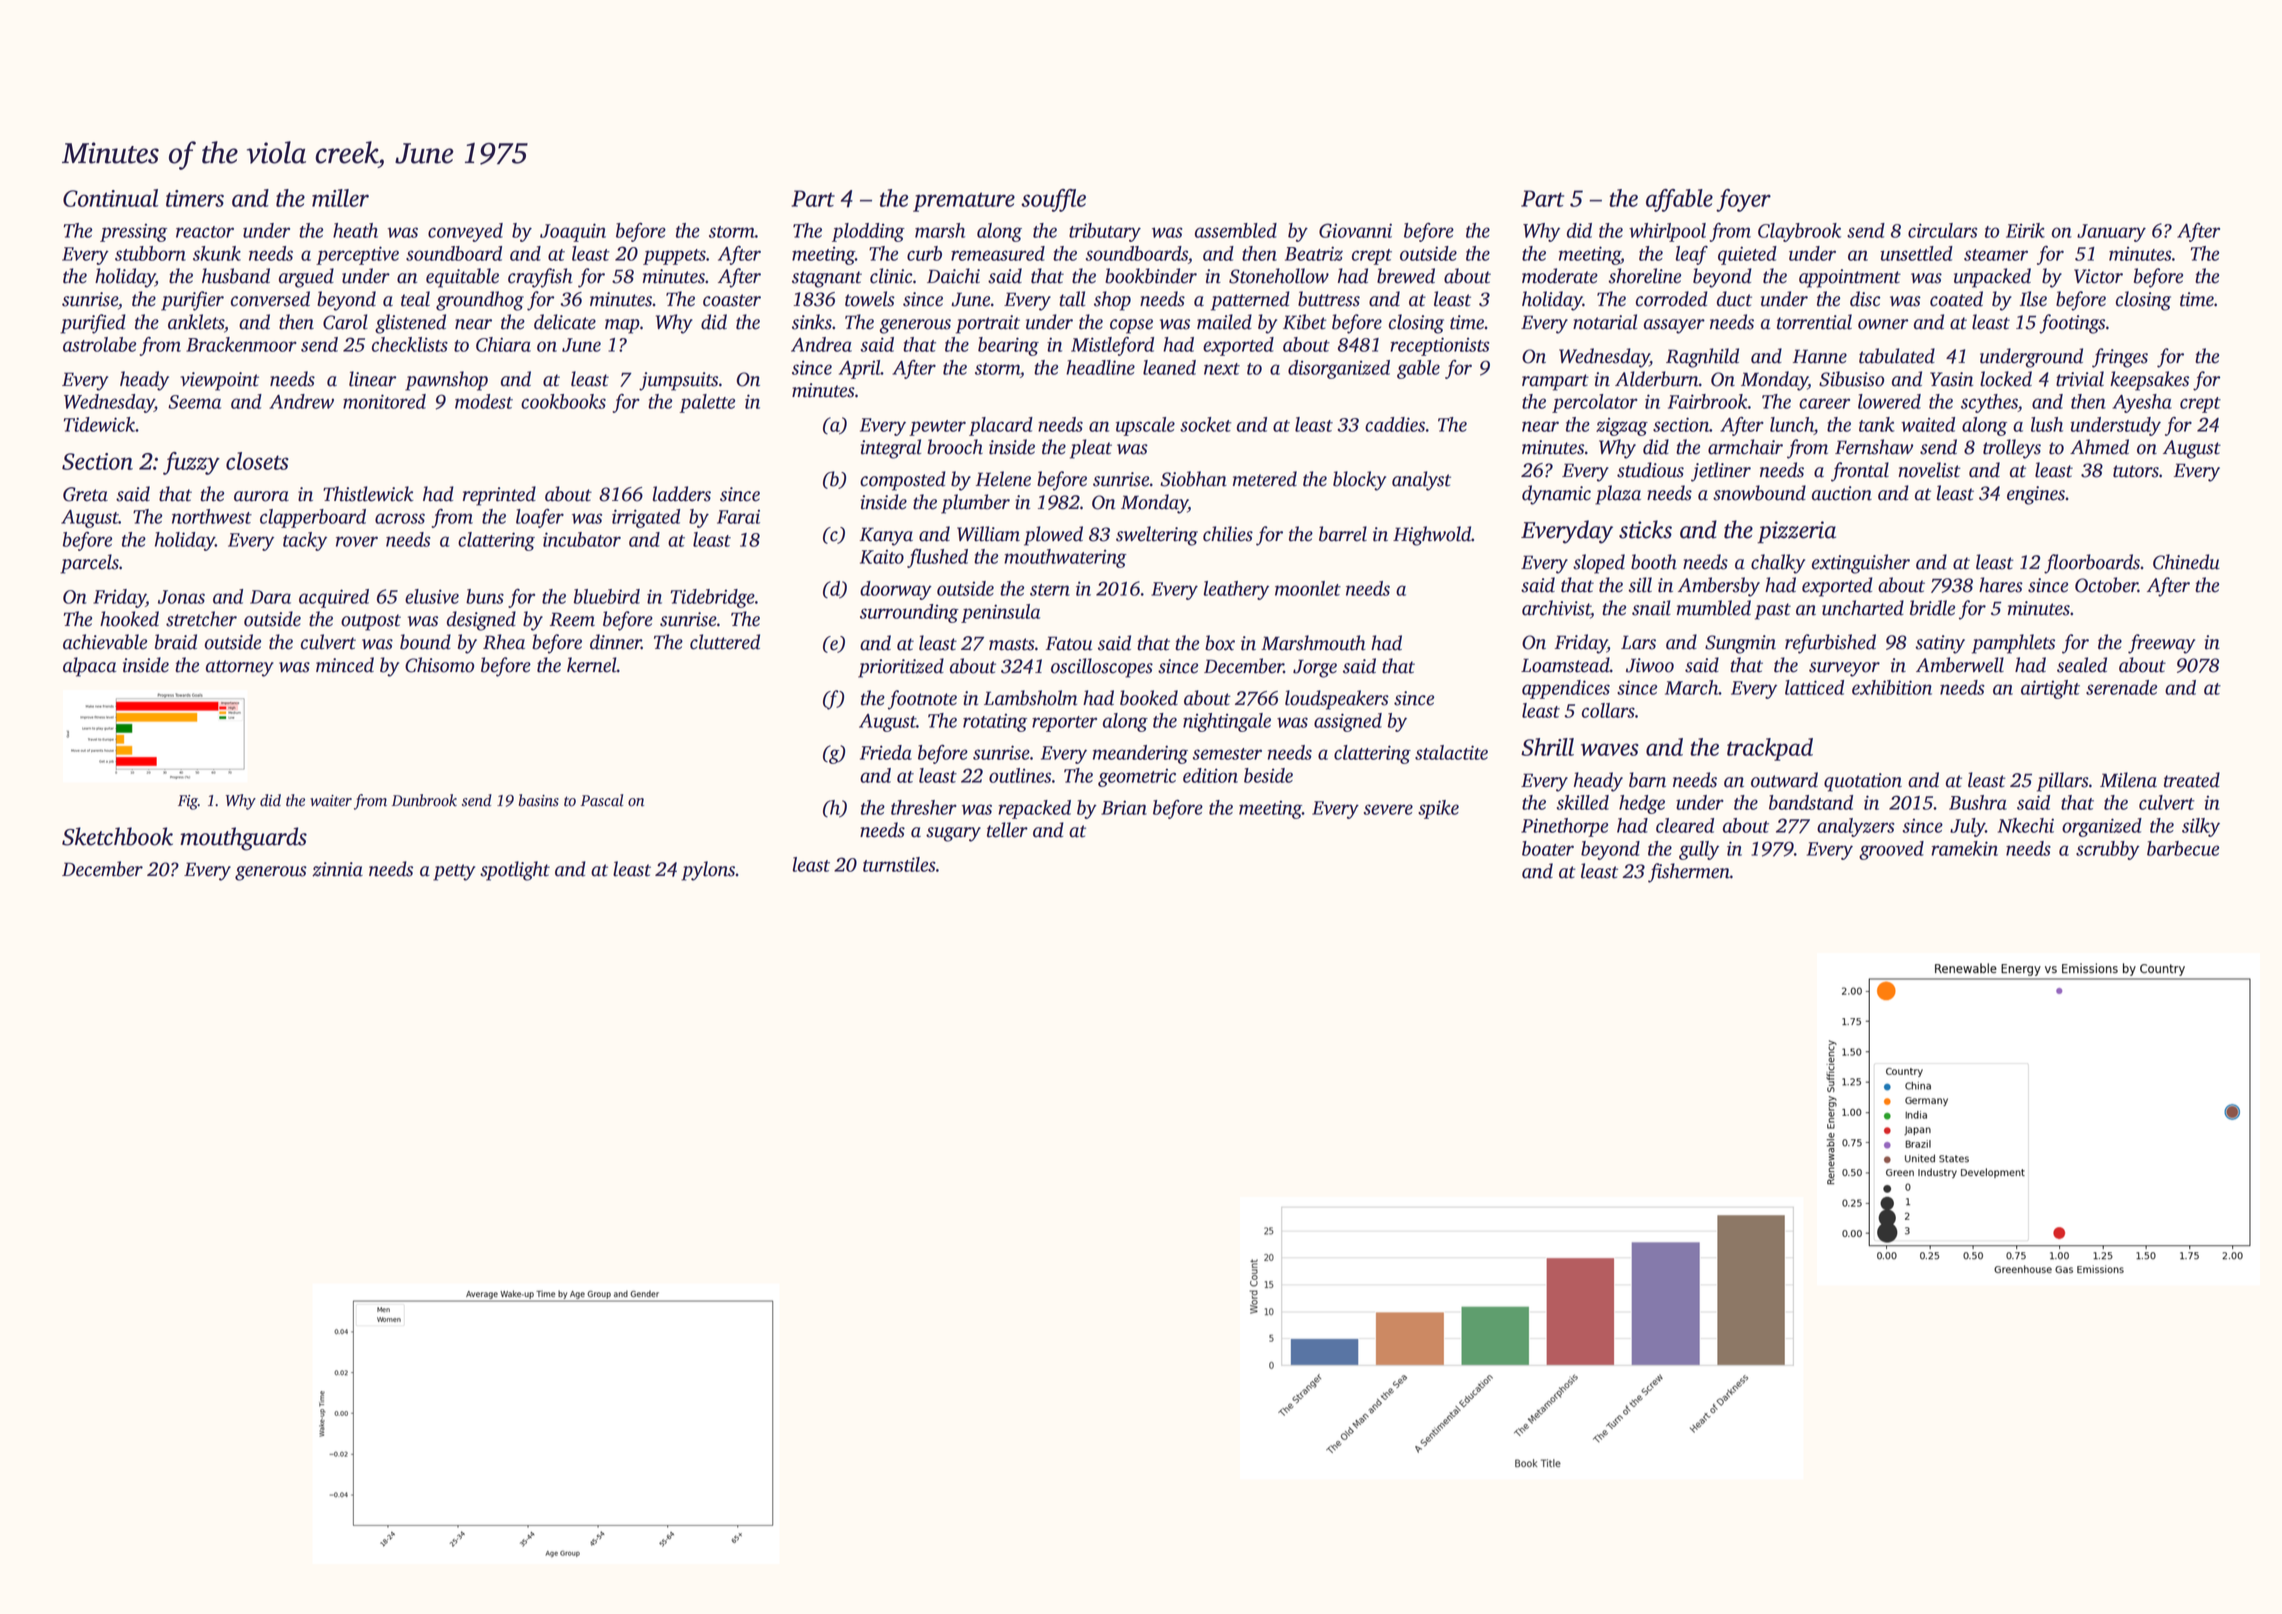 The width and height of the screenshot is (2282, 1614). I want to click on receptionists, so click(1440, 346).
